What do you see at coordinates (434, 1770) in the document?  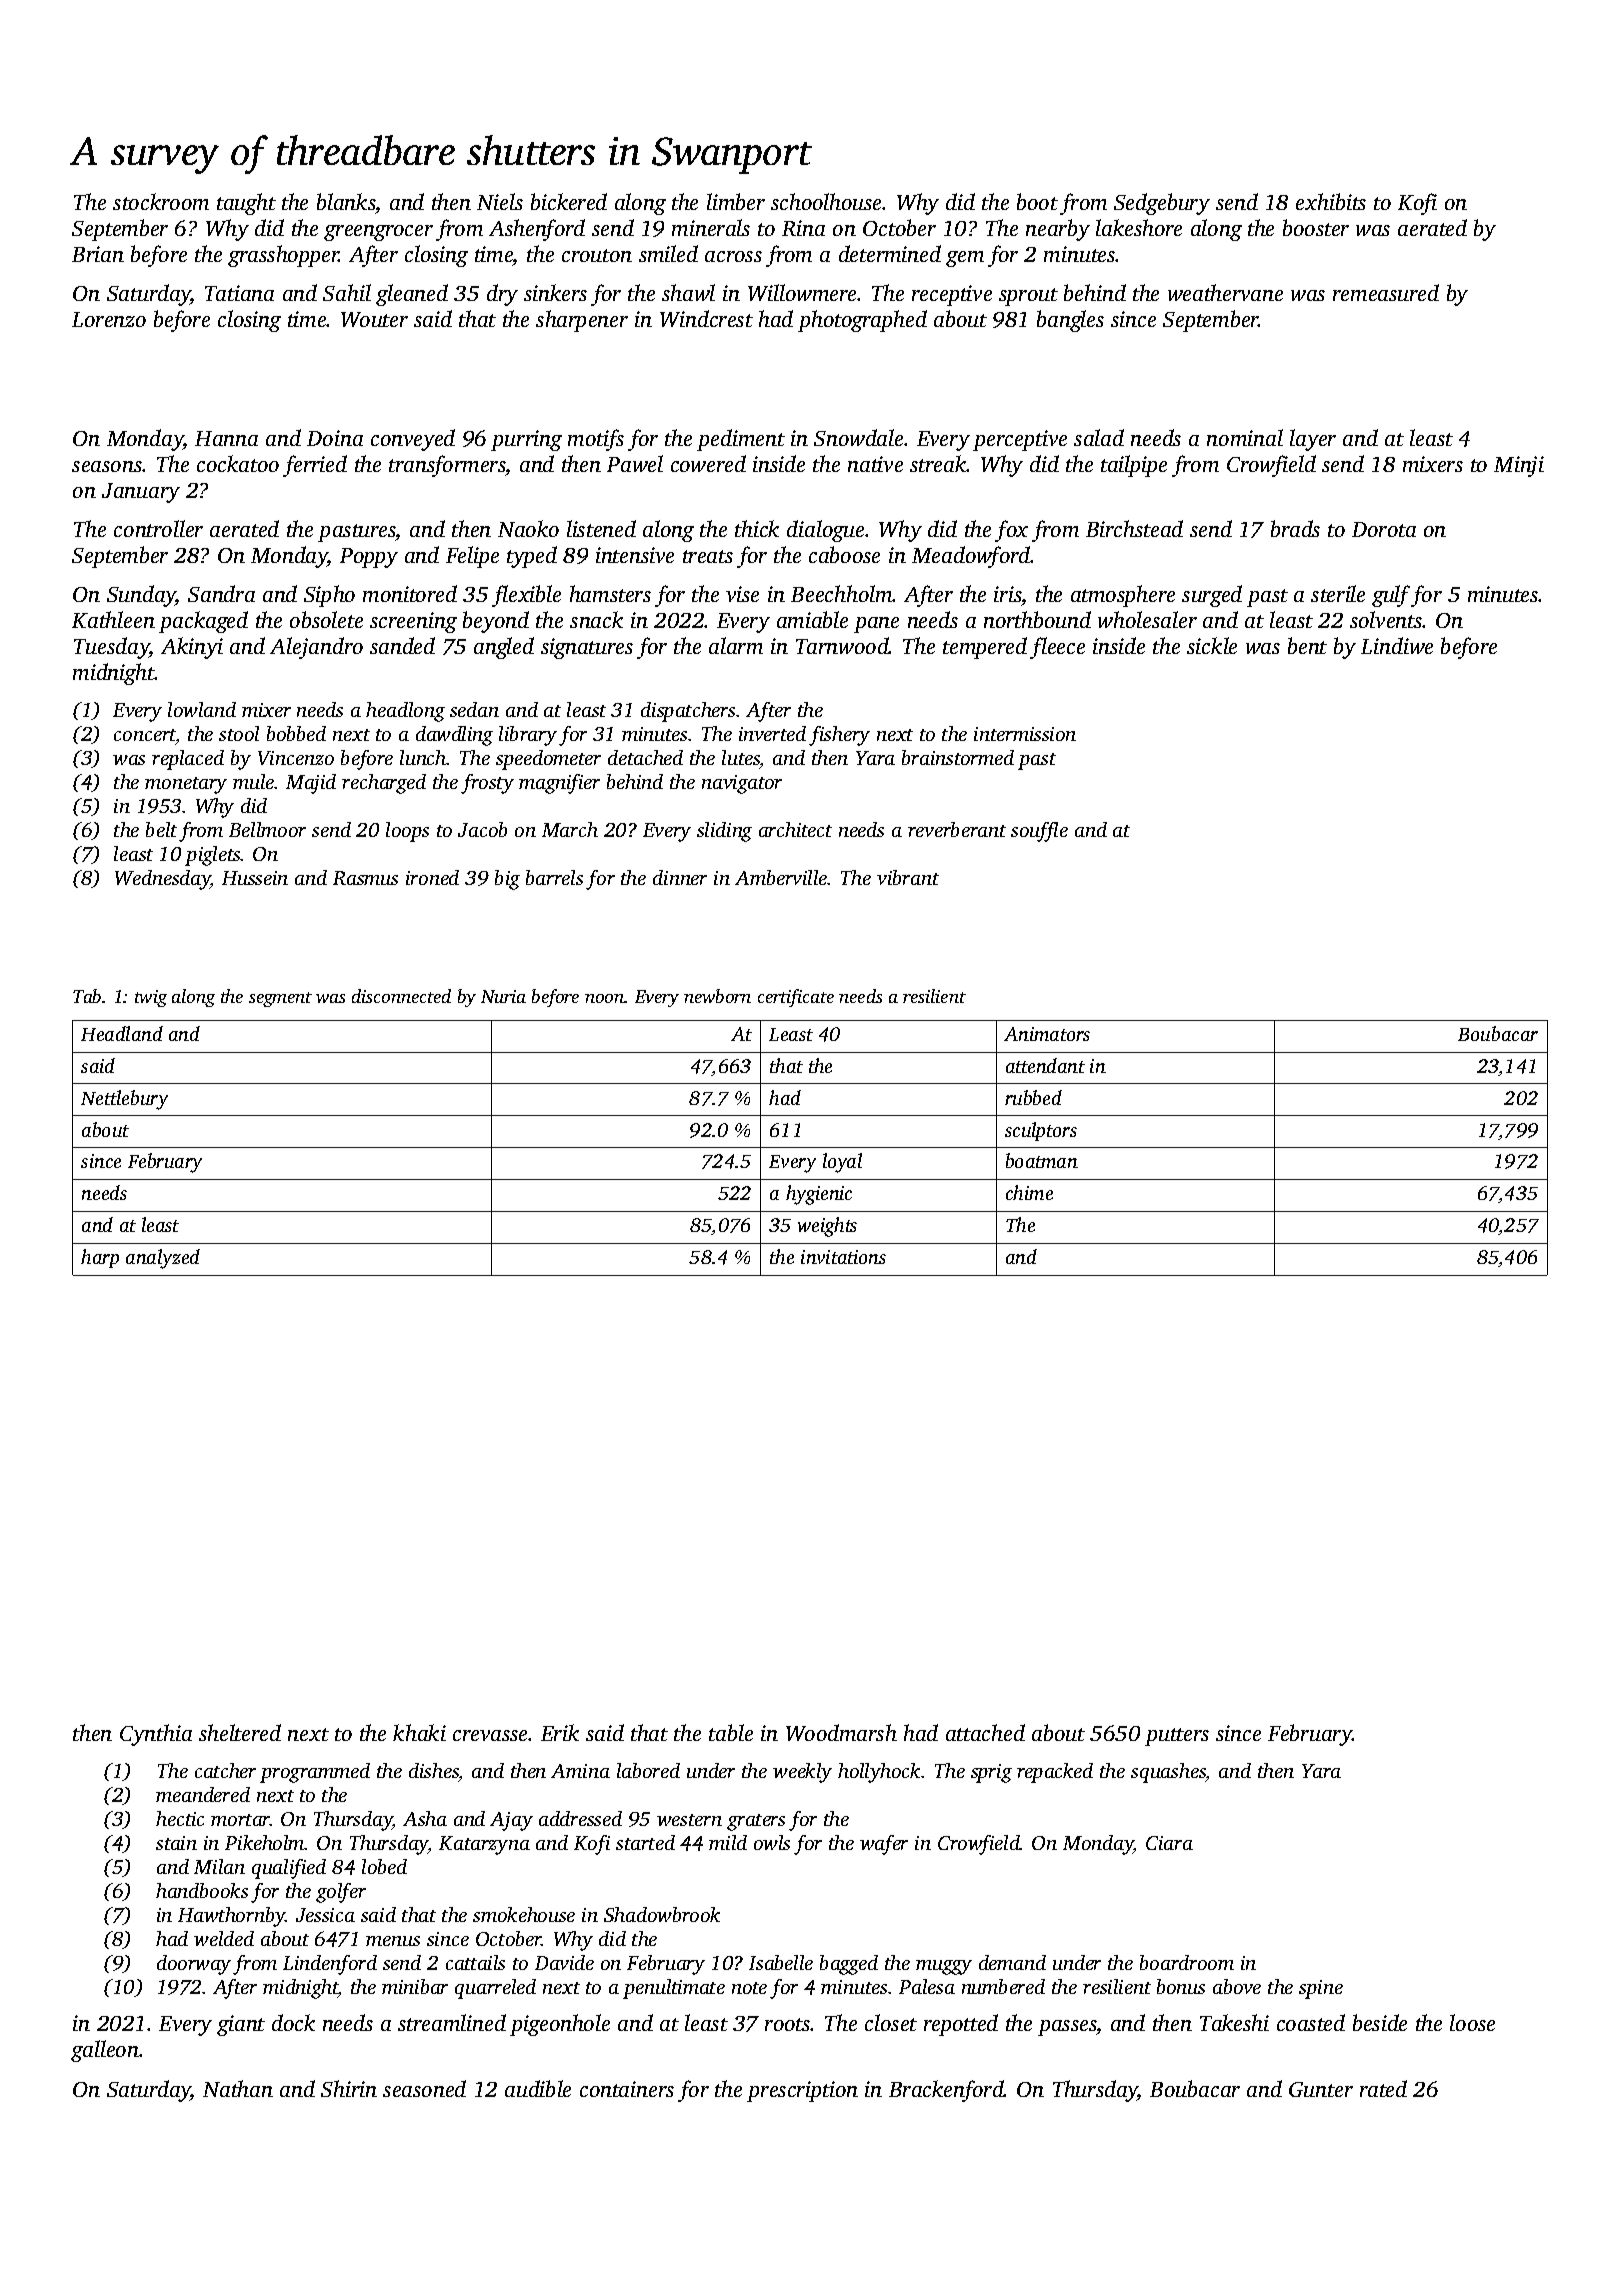 I see `dishes` at bounding box center [434, 1770].
